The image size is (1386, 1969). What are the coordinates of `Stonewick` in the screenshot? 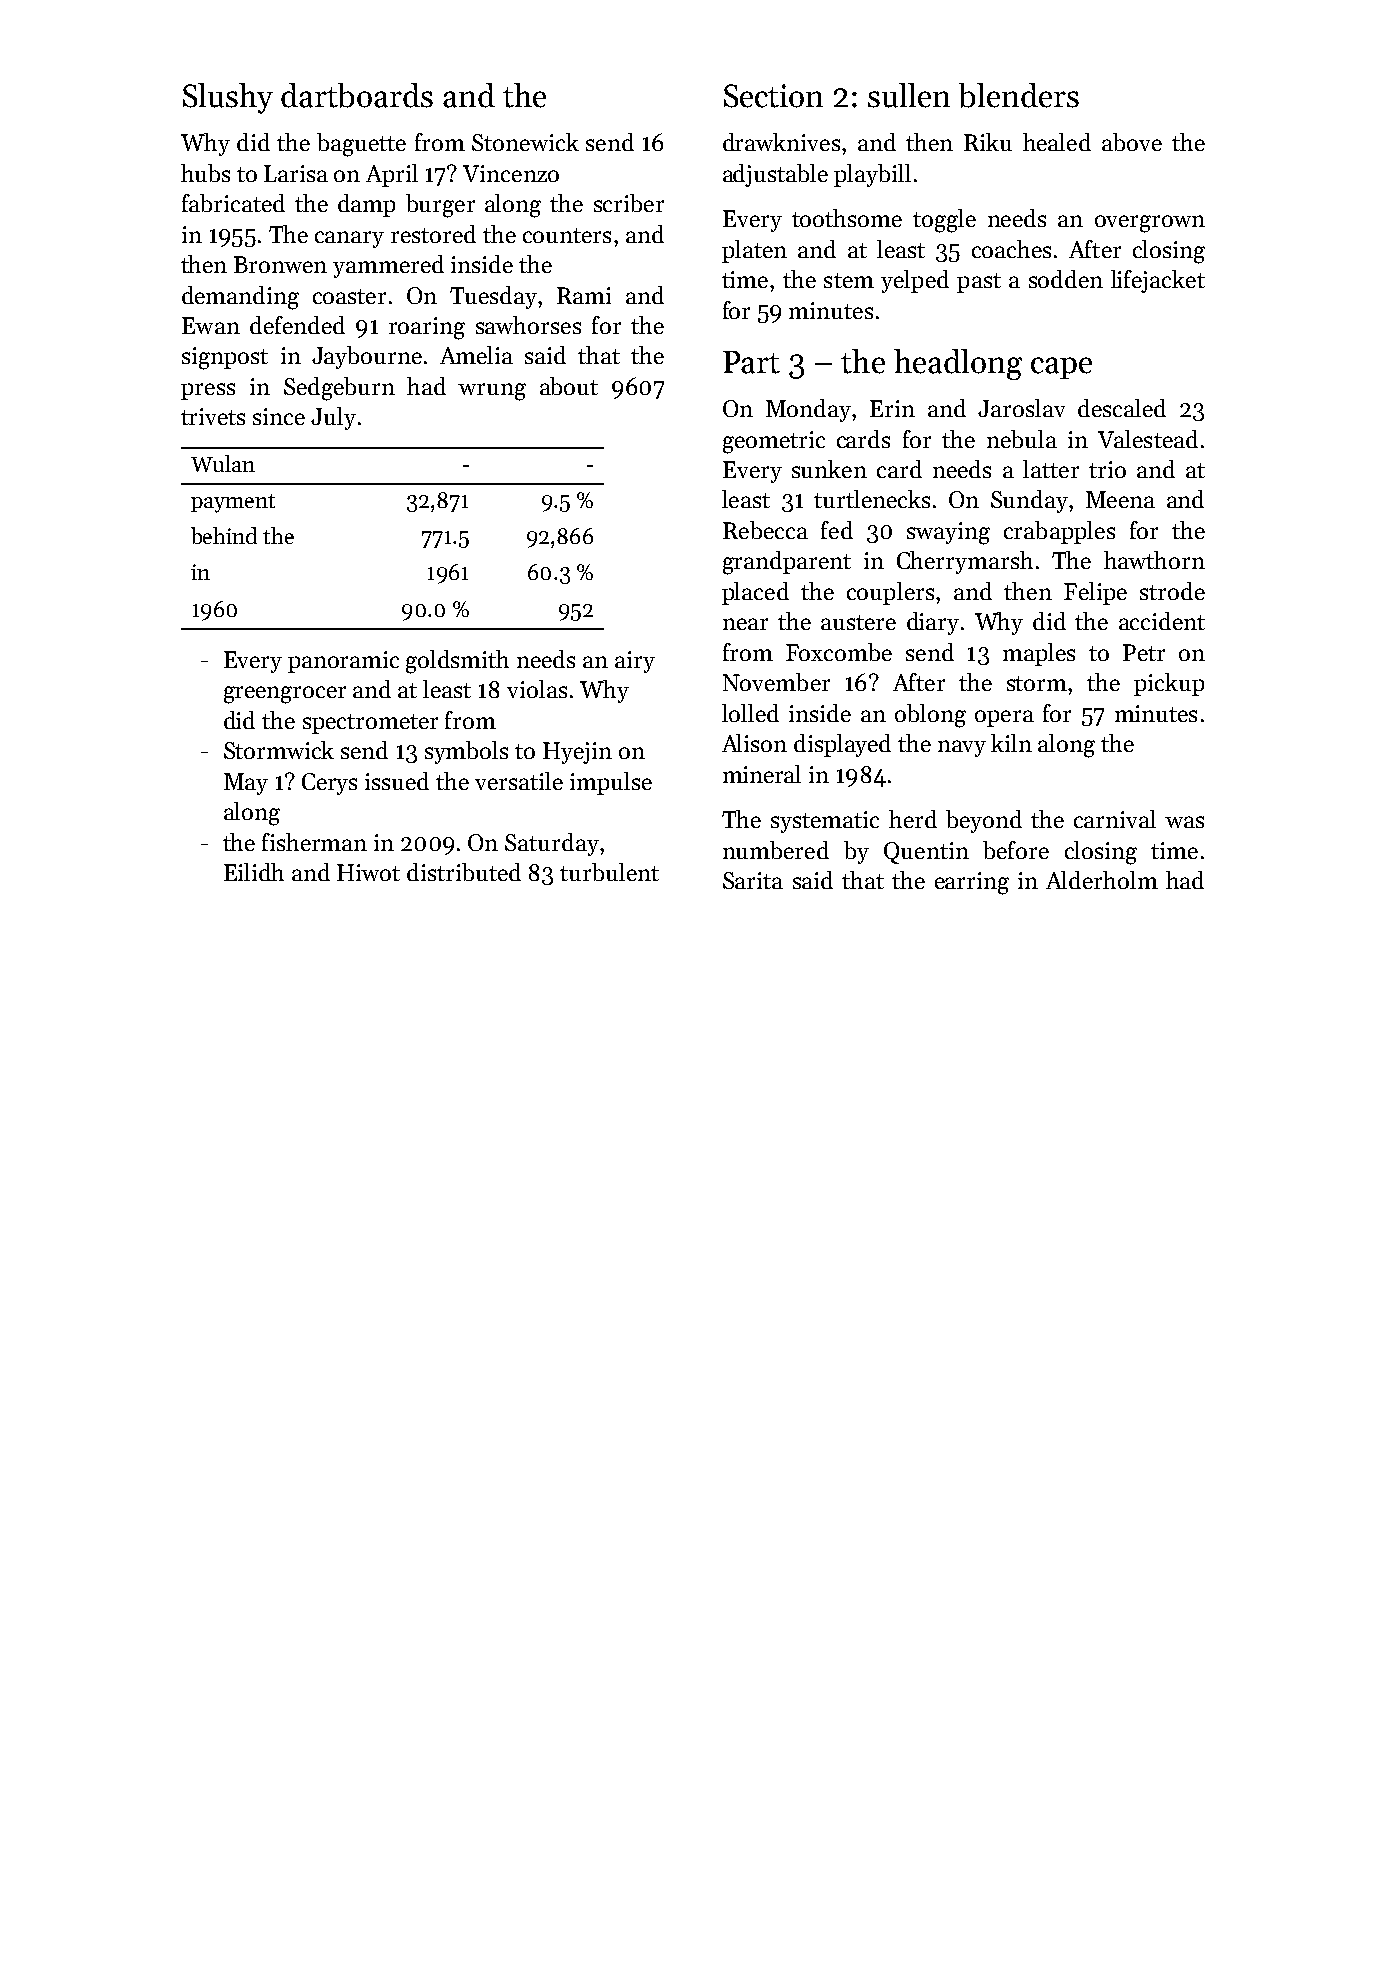 It's located at (525, 142).
